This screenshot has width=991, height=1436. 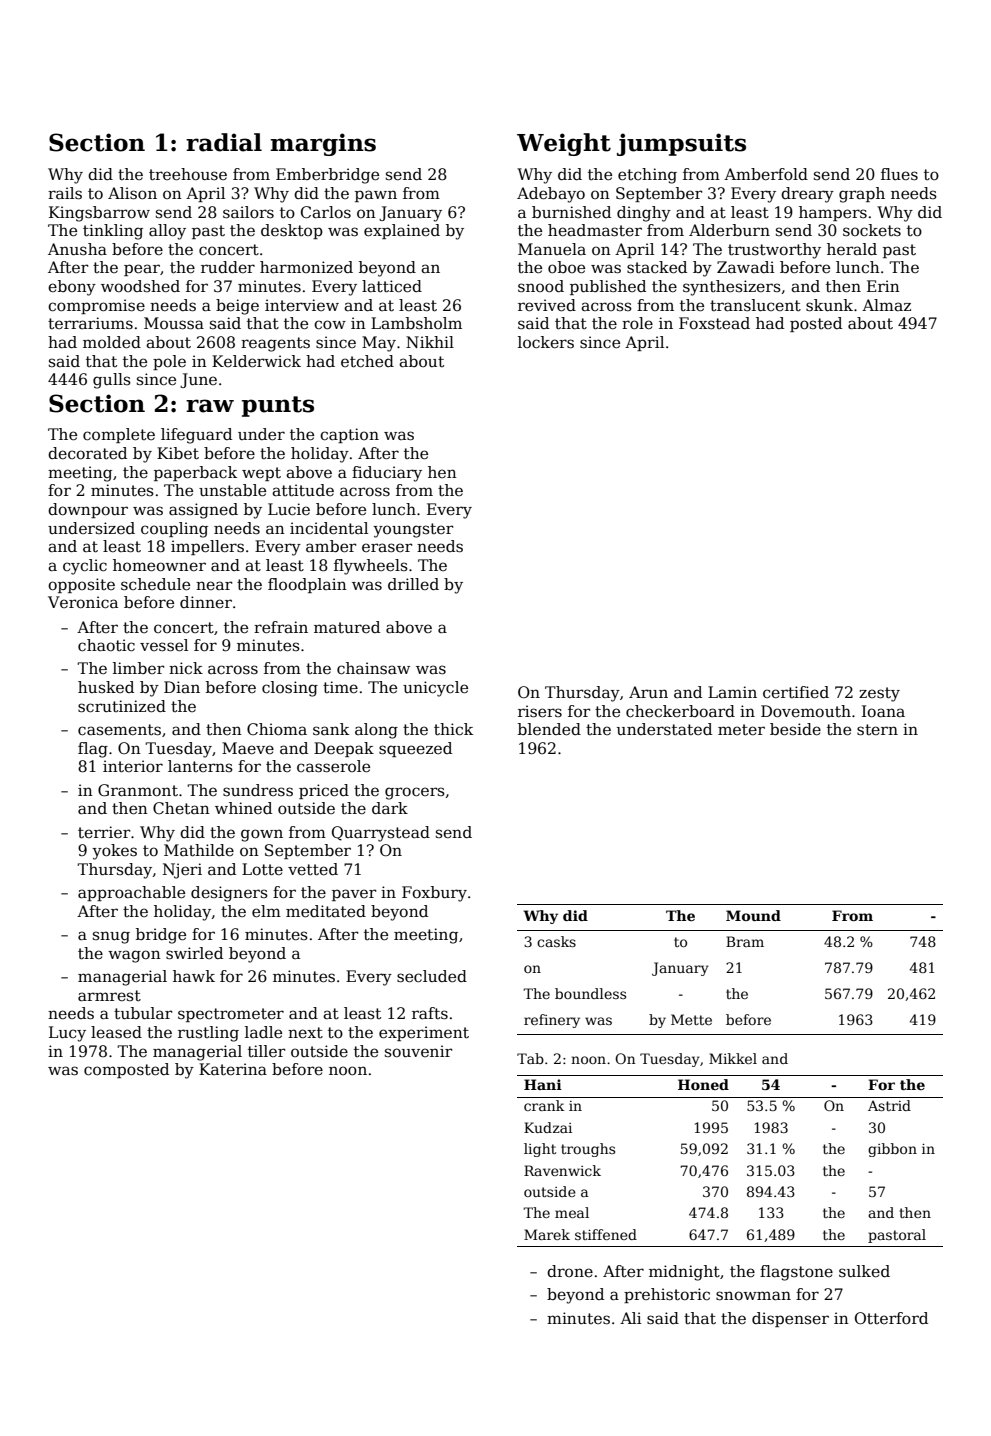 What do you see at coordinates (390, 808) in the screenshot?
I see `dark` at bounding box center [390, 808].
